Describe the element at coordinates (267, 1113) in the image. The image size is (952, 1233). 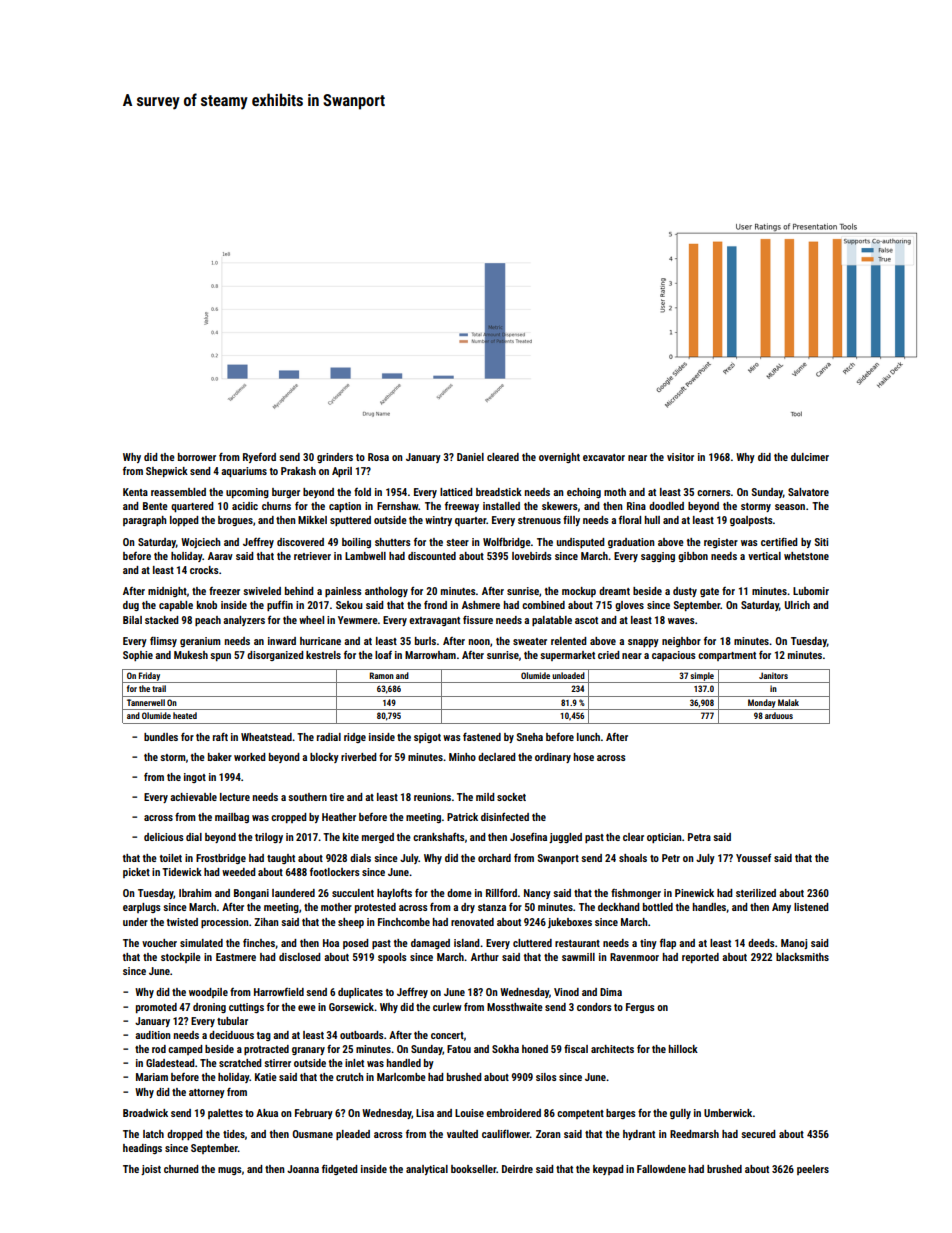
I see `Akua` at that location.
